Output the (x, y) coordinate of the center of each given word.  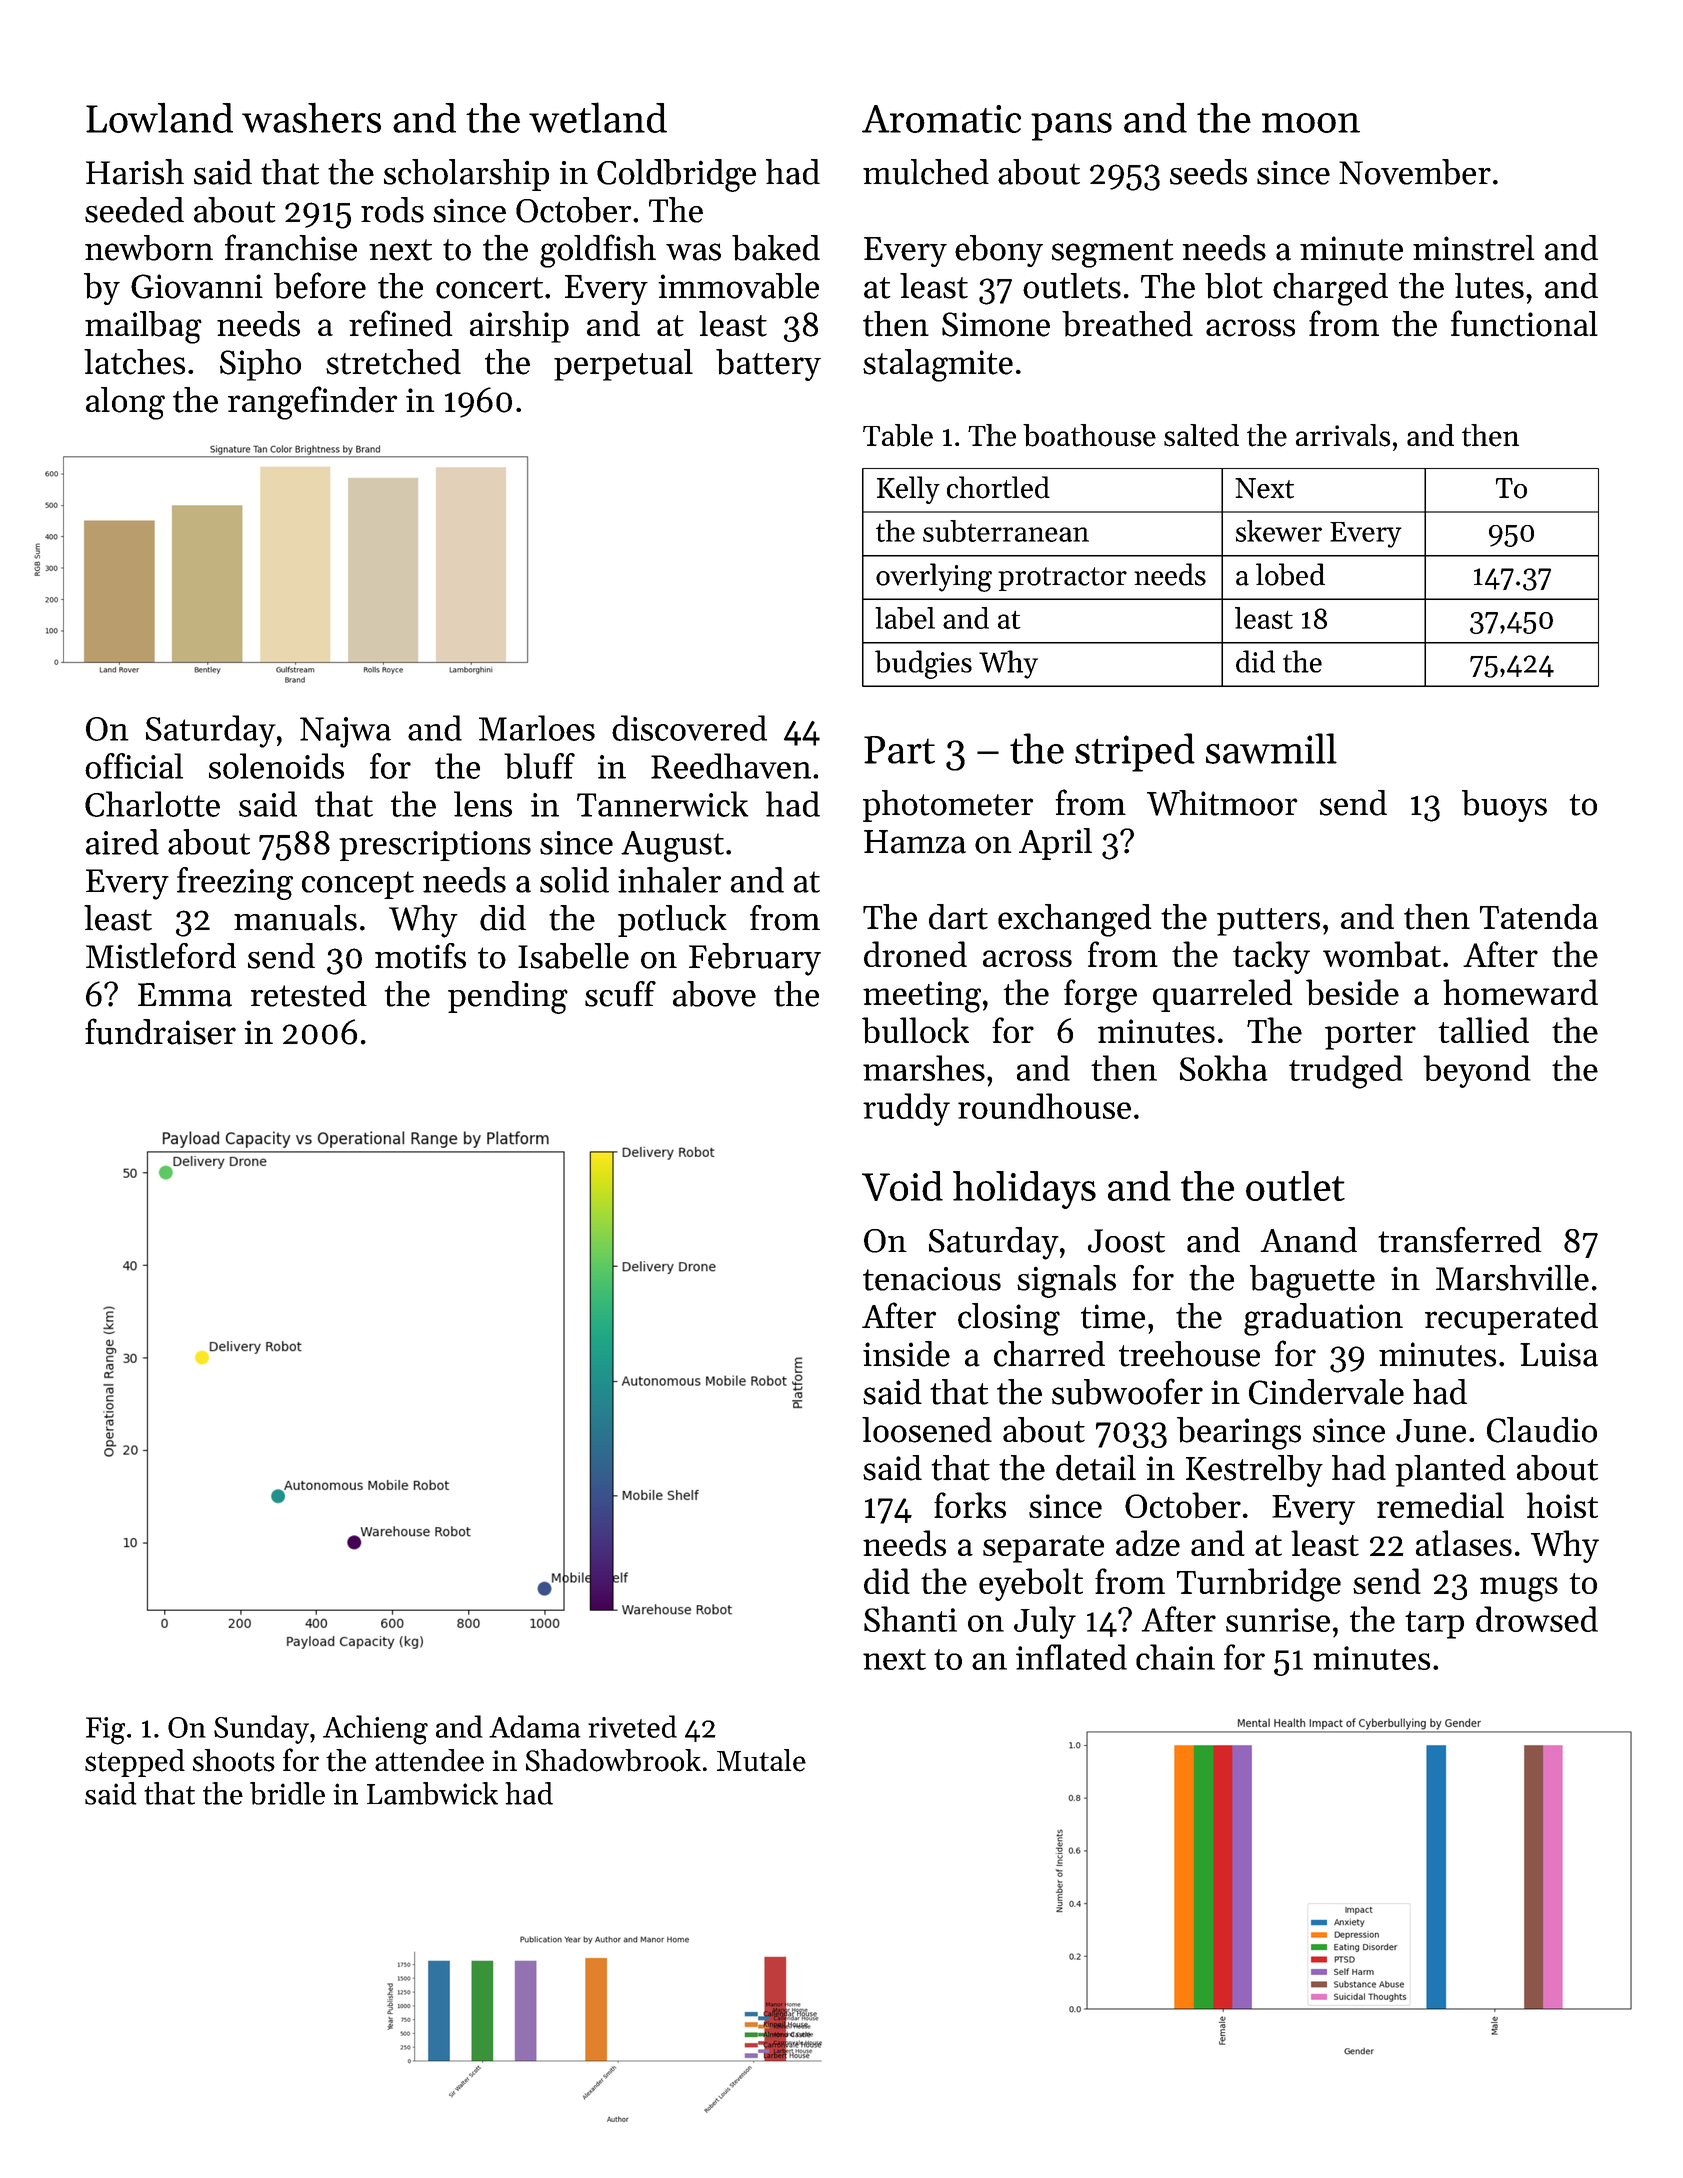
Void (902, 1186)
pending (508, 997)
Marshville (1512, 1278)
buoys (1504, 806)
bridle (287, 1793)
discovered (689, 728)
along (125, 403)
